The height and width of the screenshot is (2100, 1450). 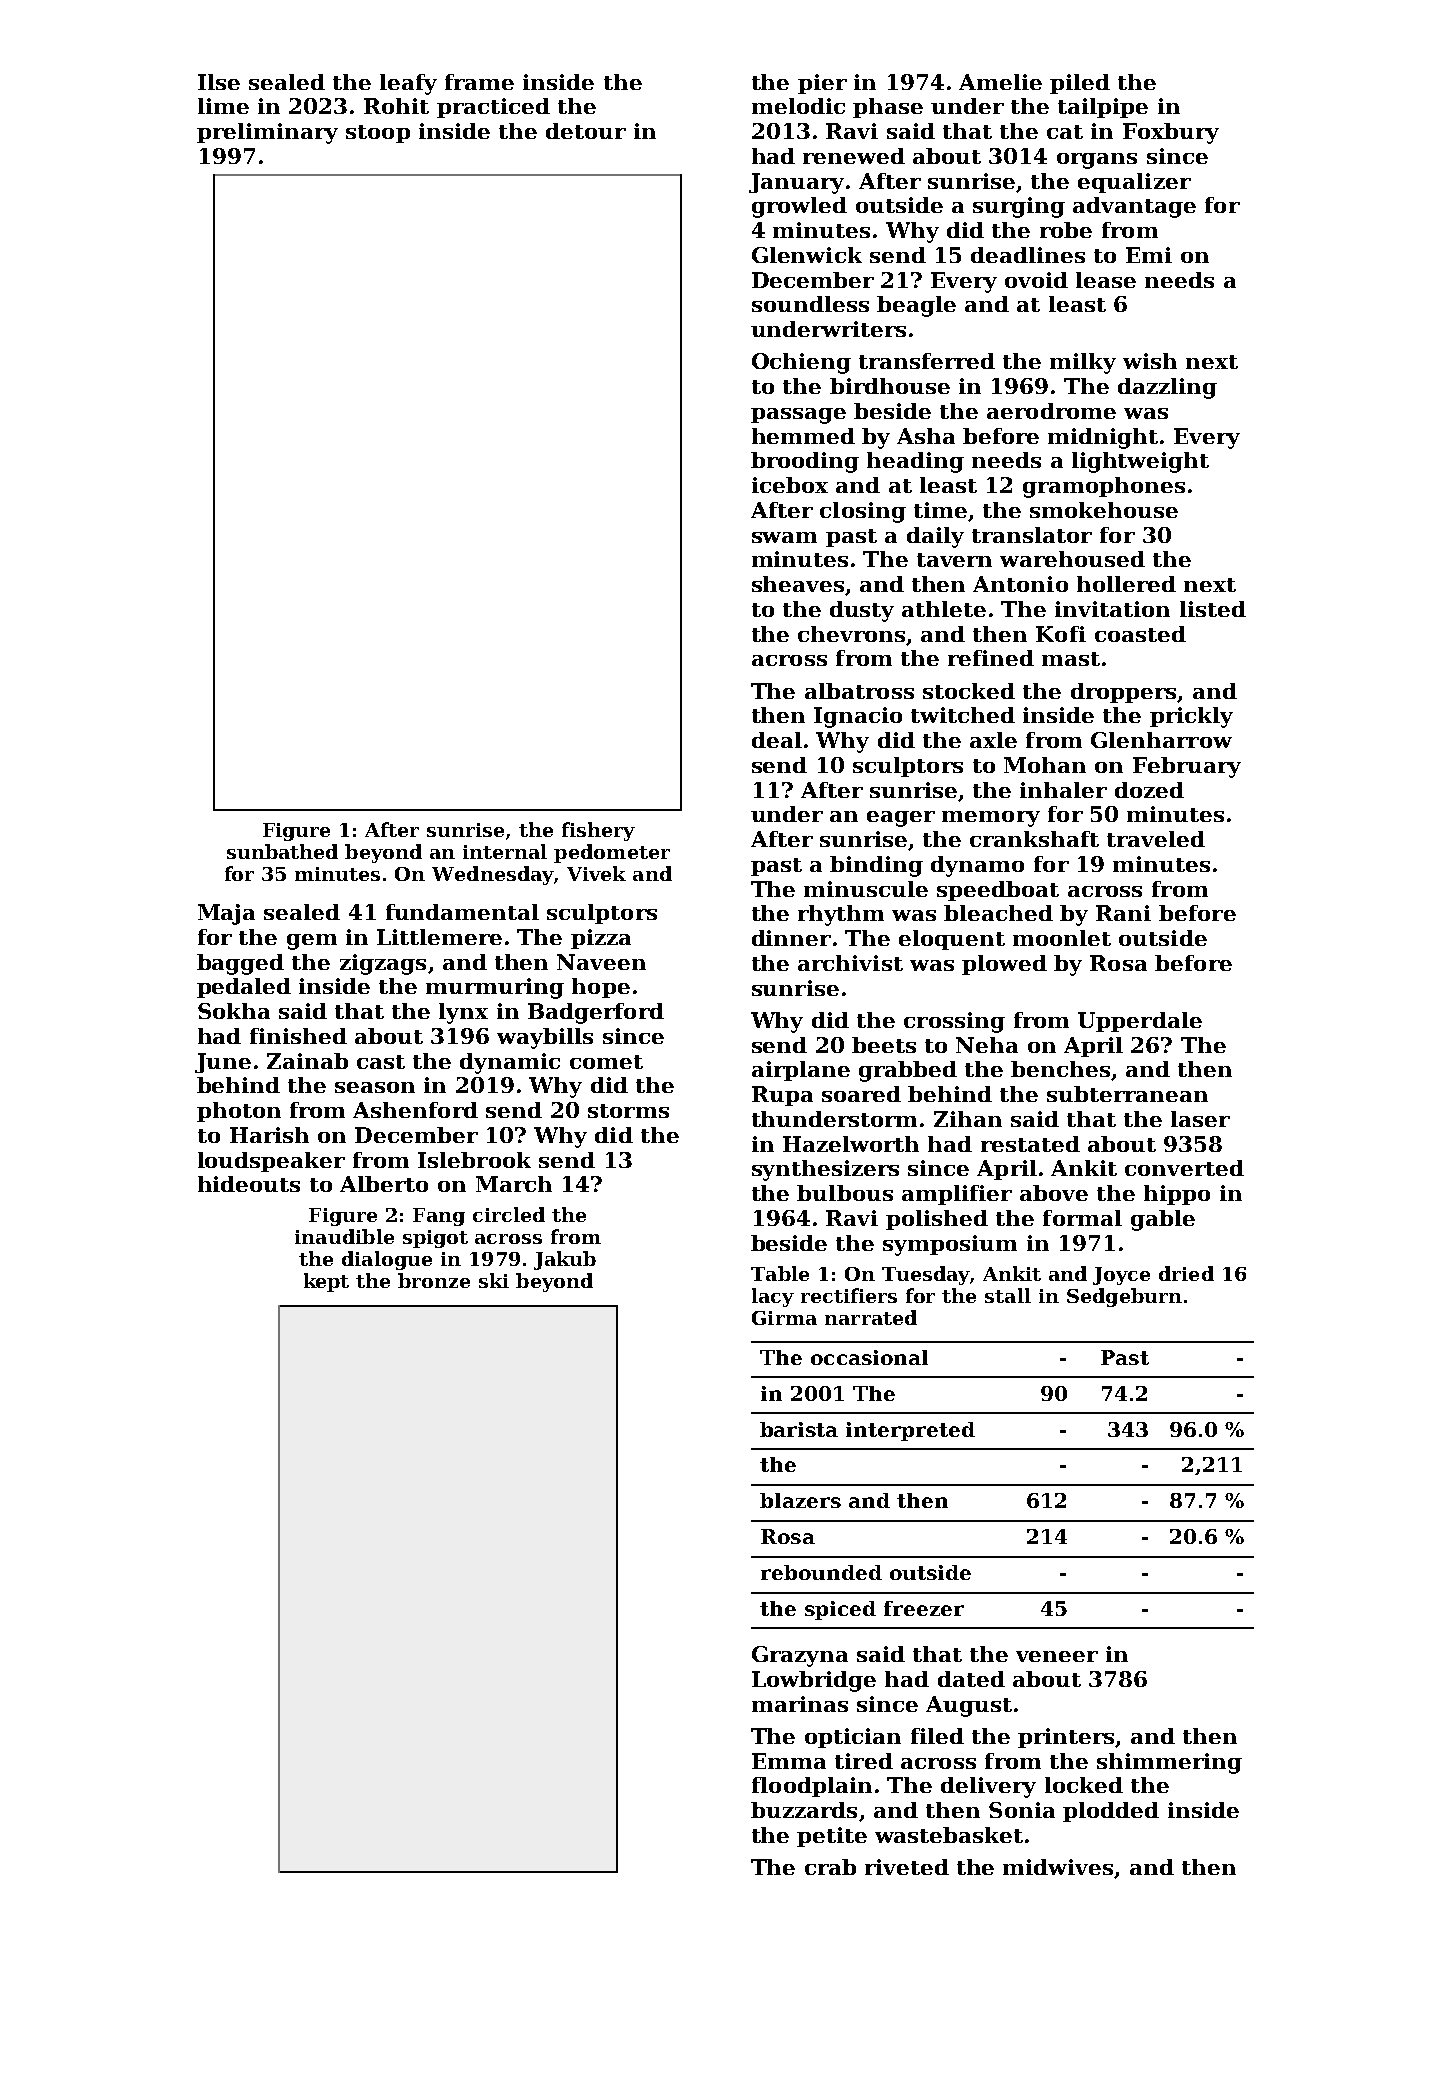 I want to click on plowed, so click(x=1004, y=965).
